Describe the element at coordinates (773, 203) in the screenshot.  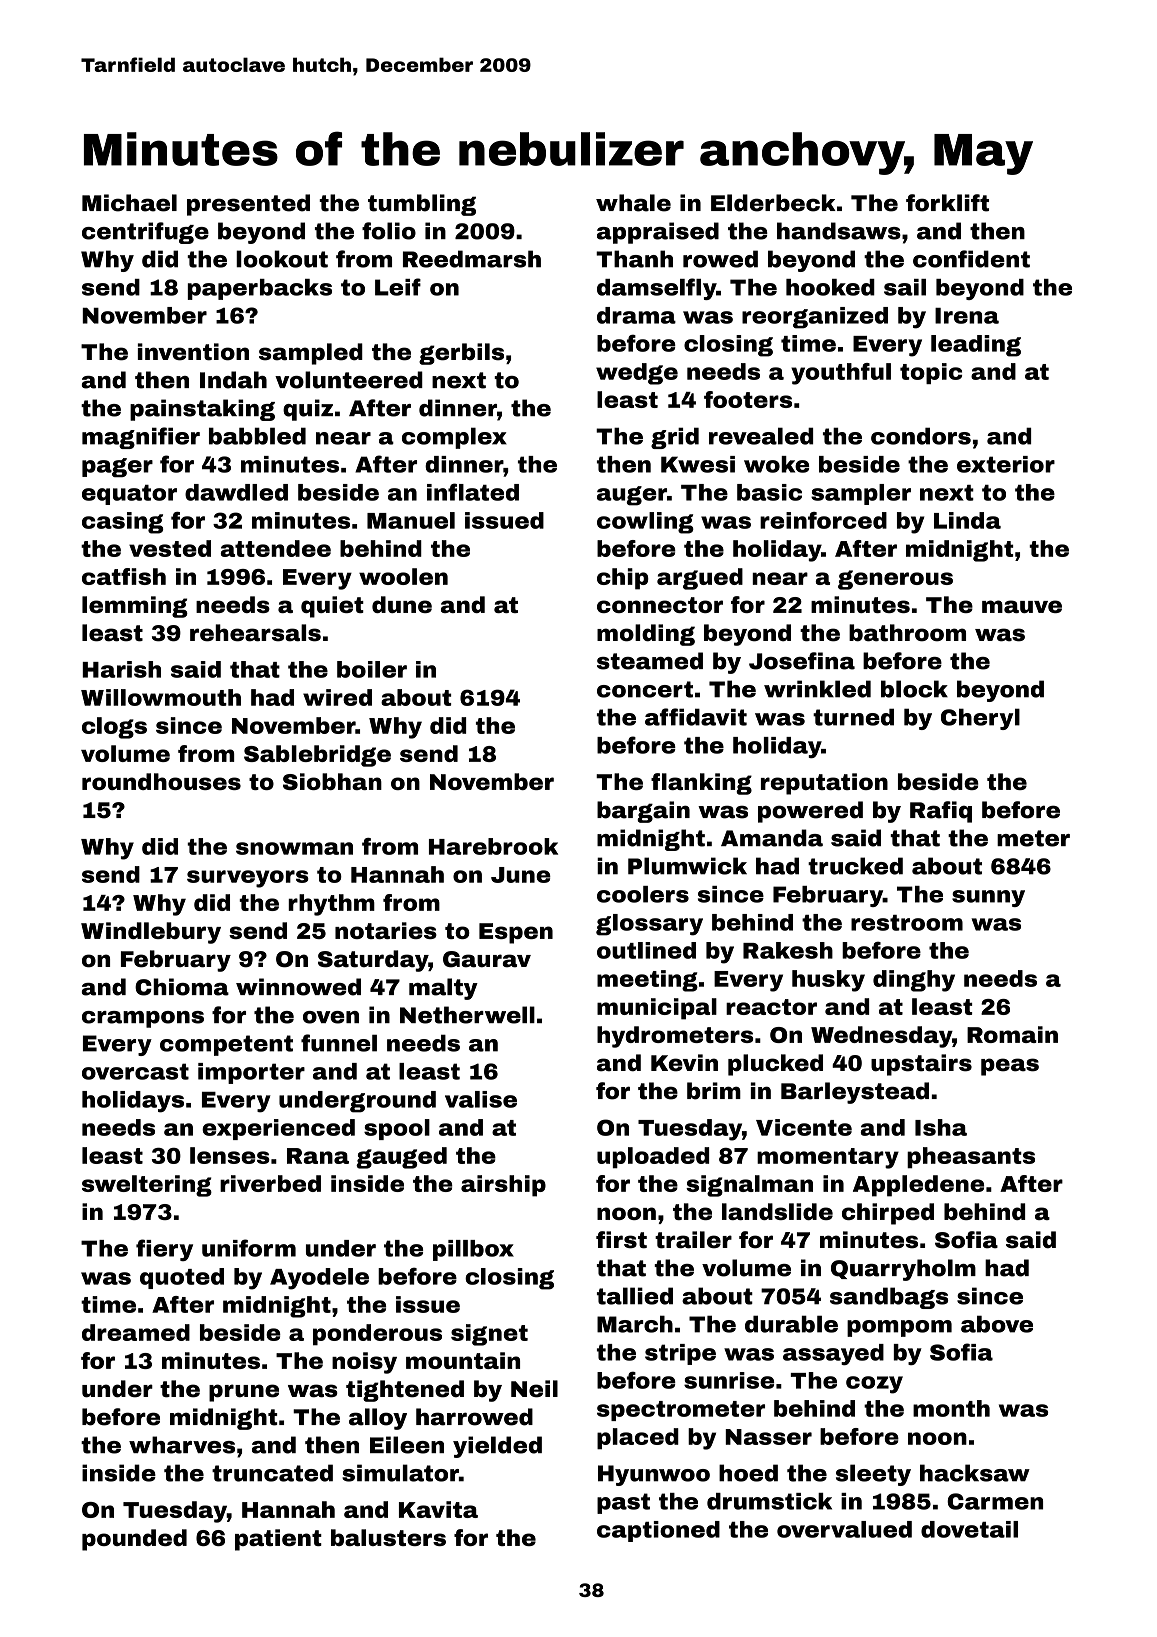
I see `Elderbeck` at that location.
